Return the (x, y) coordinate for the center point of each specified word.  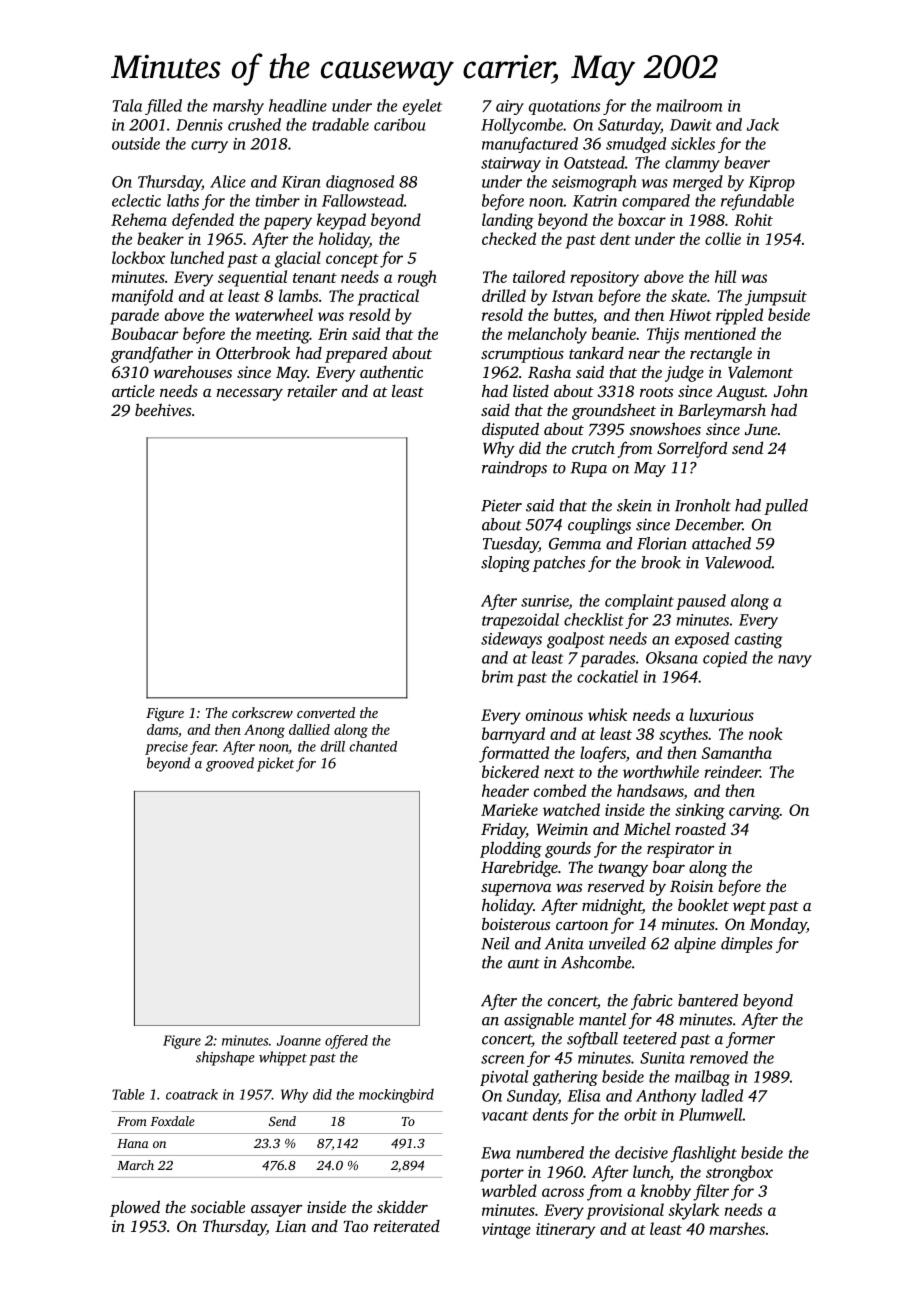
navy (795, 661)
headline (298, 105)
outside (136, 143)
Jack (763, 124)
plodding (511, 849)
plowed (135, 1208)
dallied (309, 729)
